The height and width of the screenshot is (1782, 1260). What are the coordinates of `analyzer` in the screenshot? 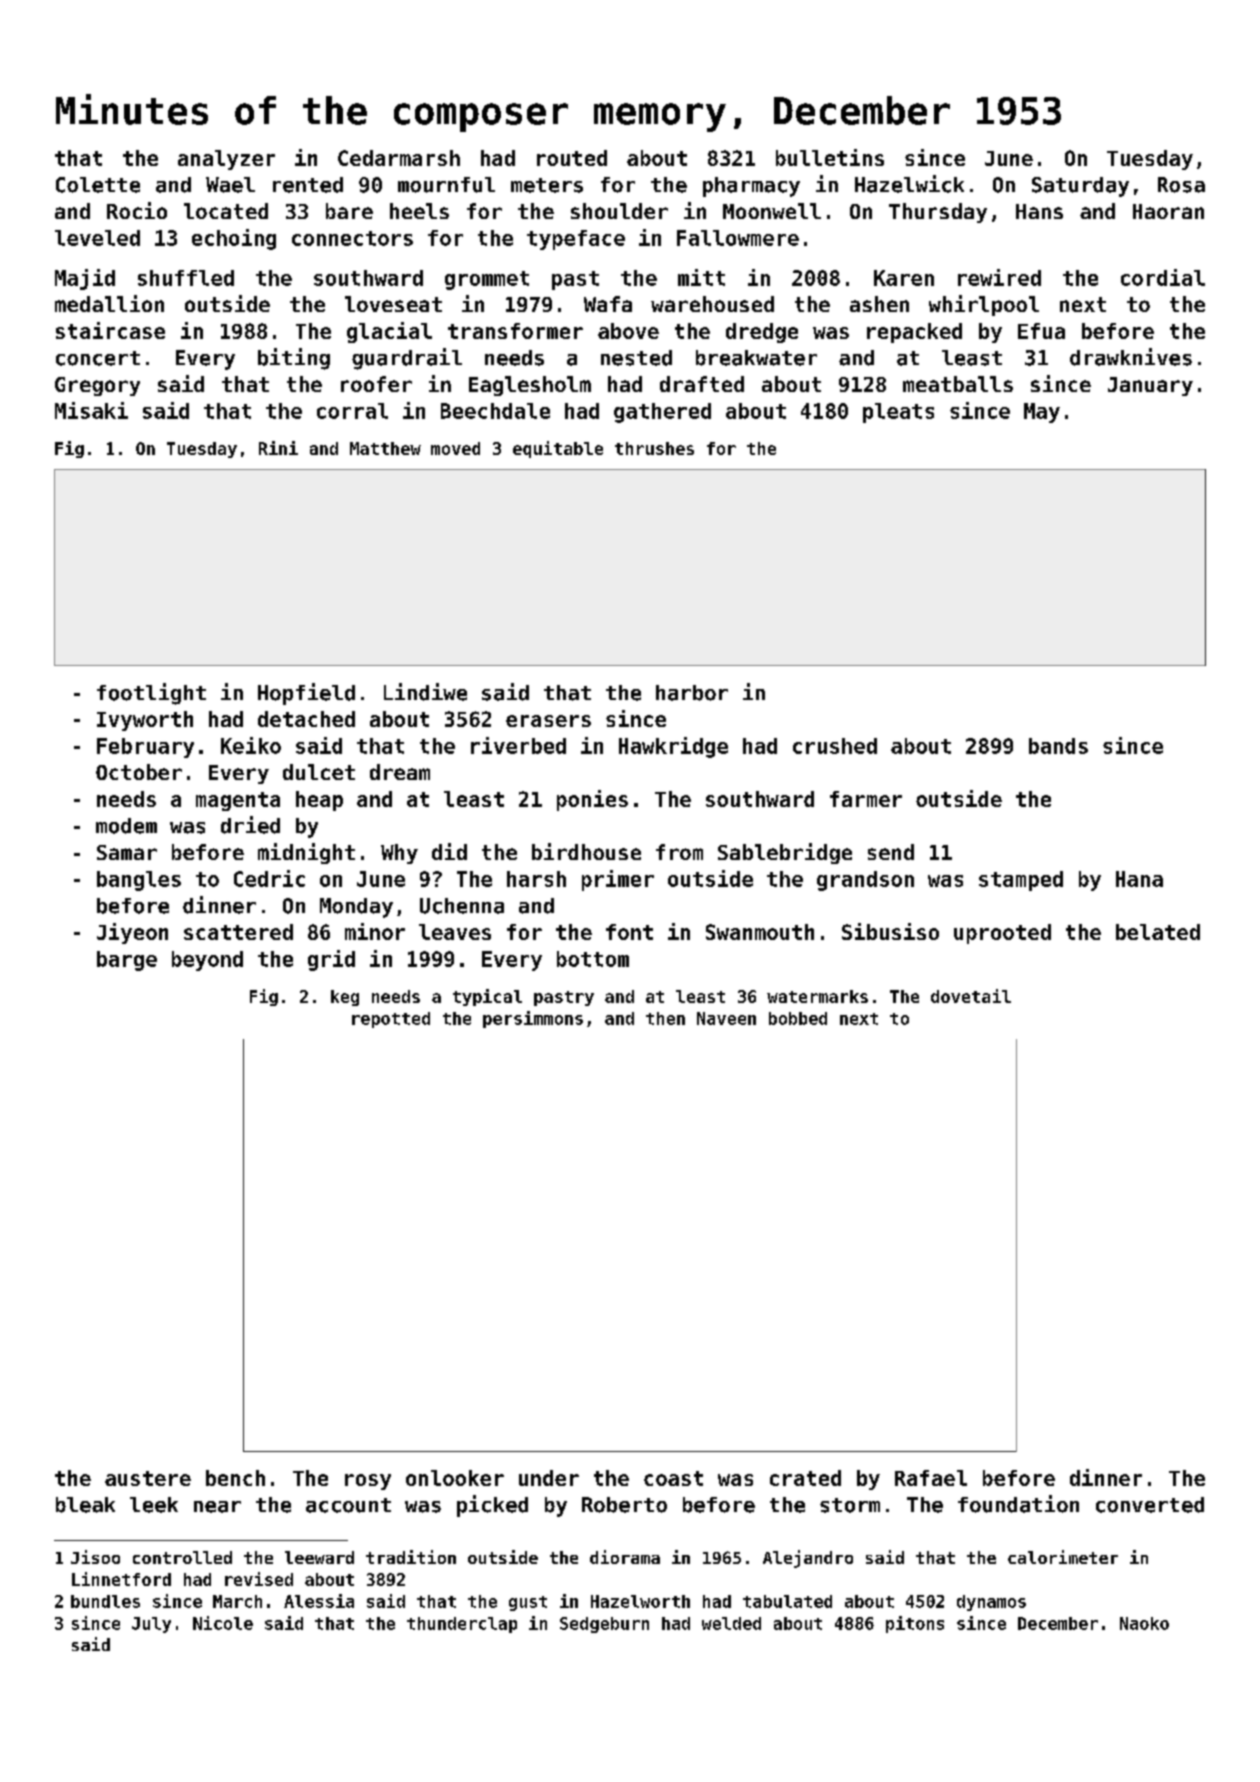 It's located at (226, 160).
